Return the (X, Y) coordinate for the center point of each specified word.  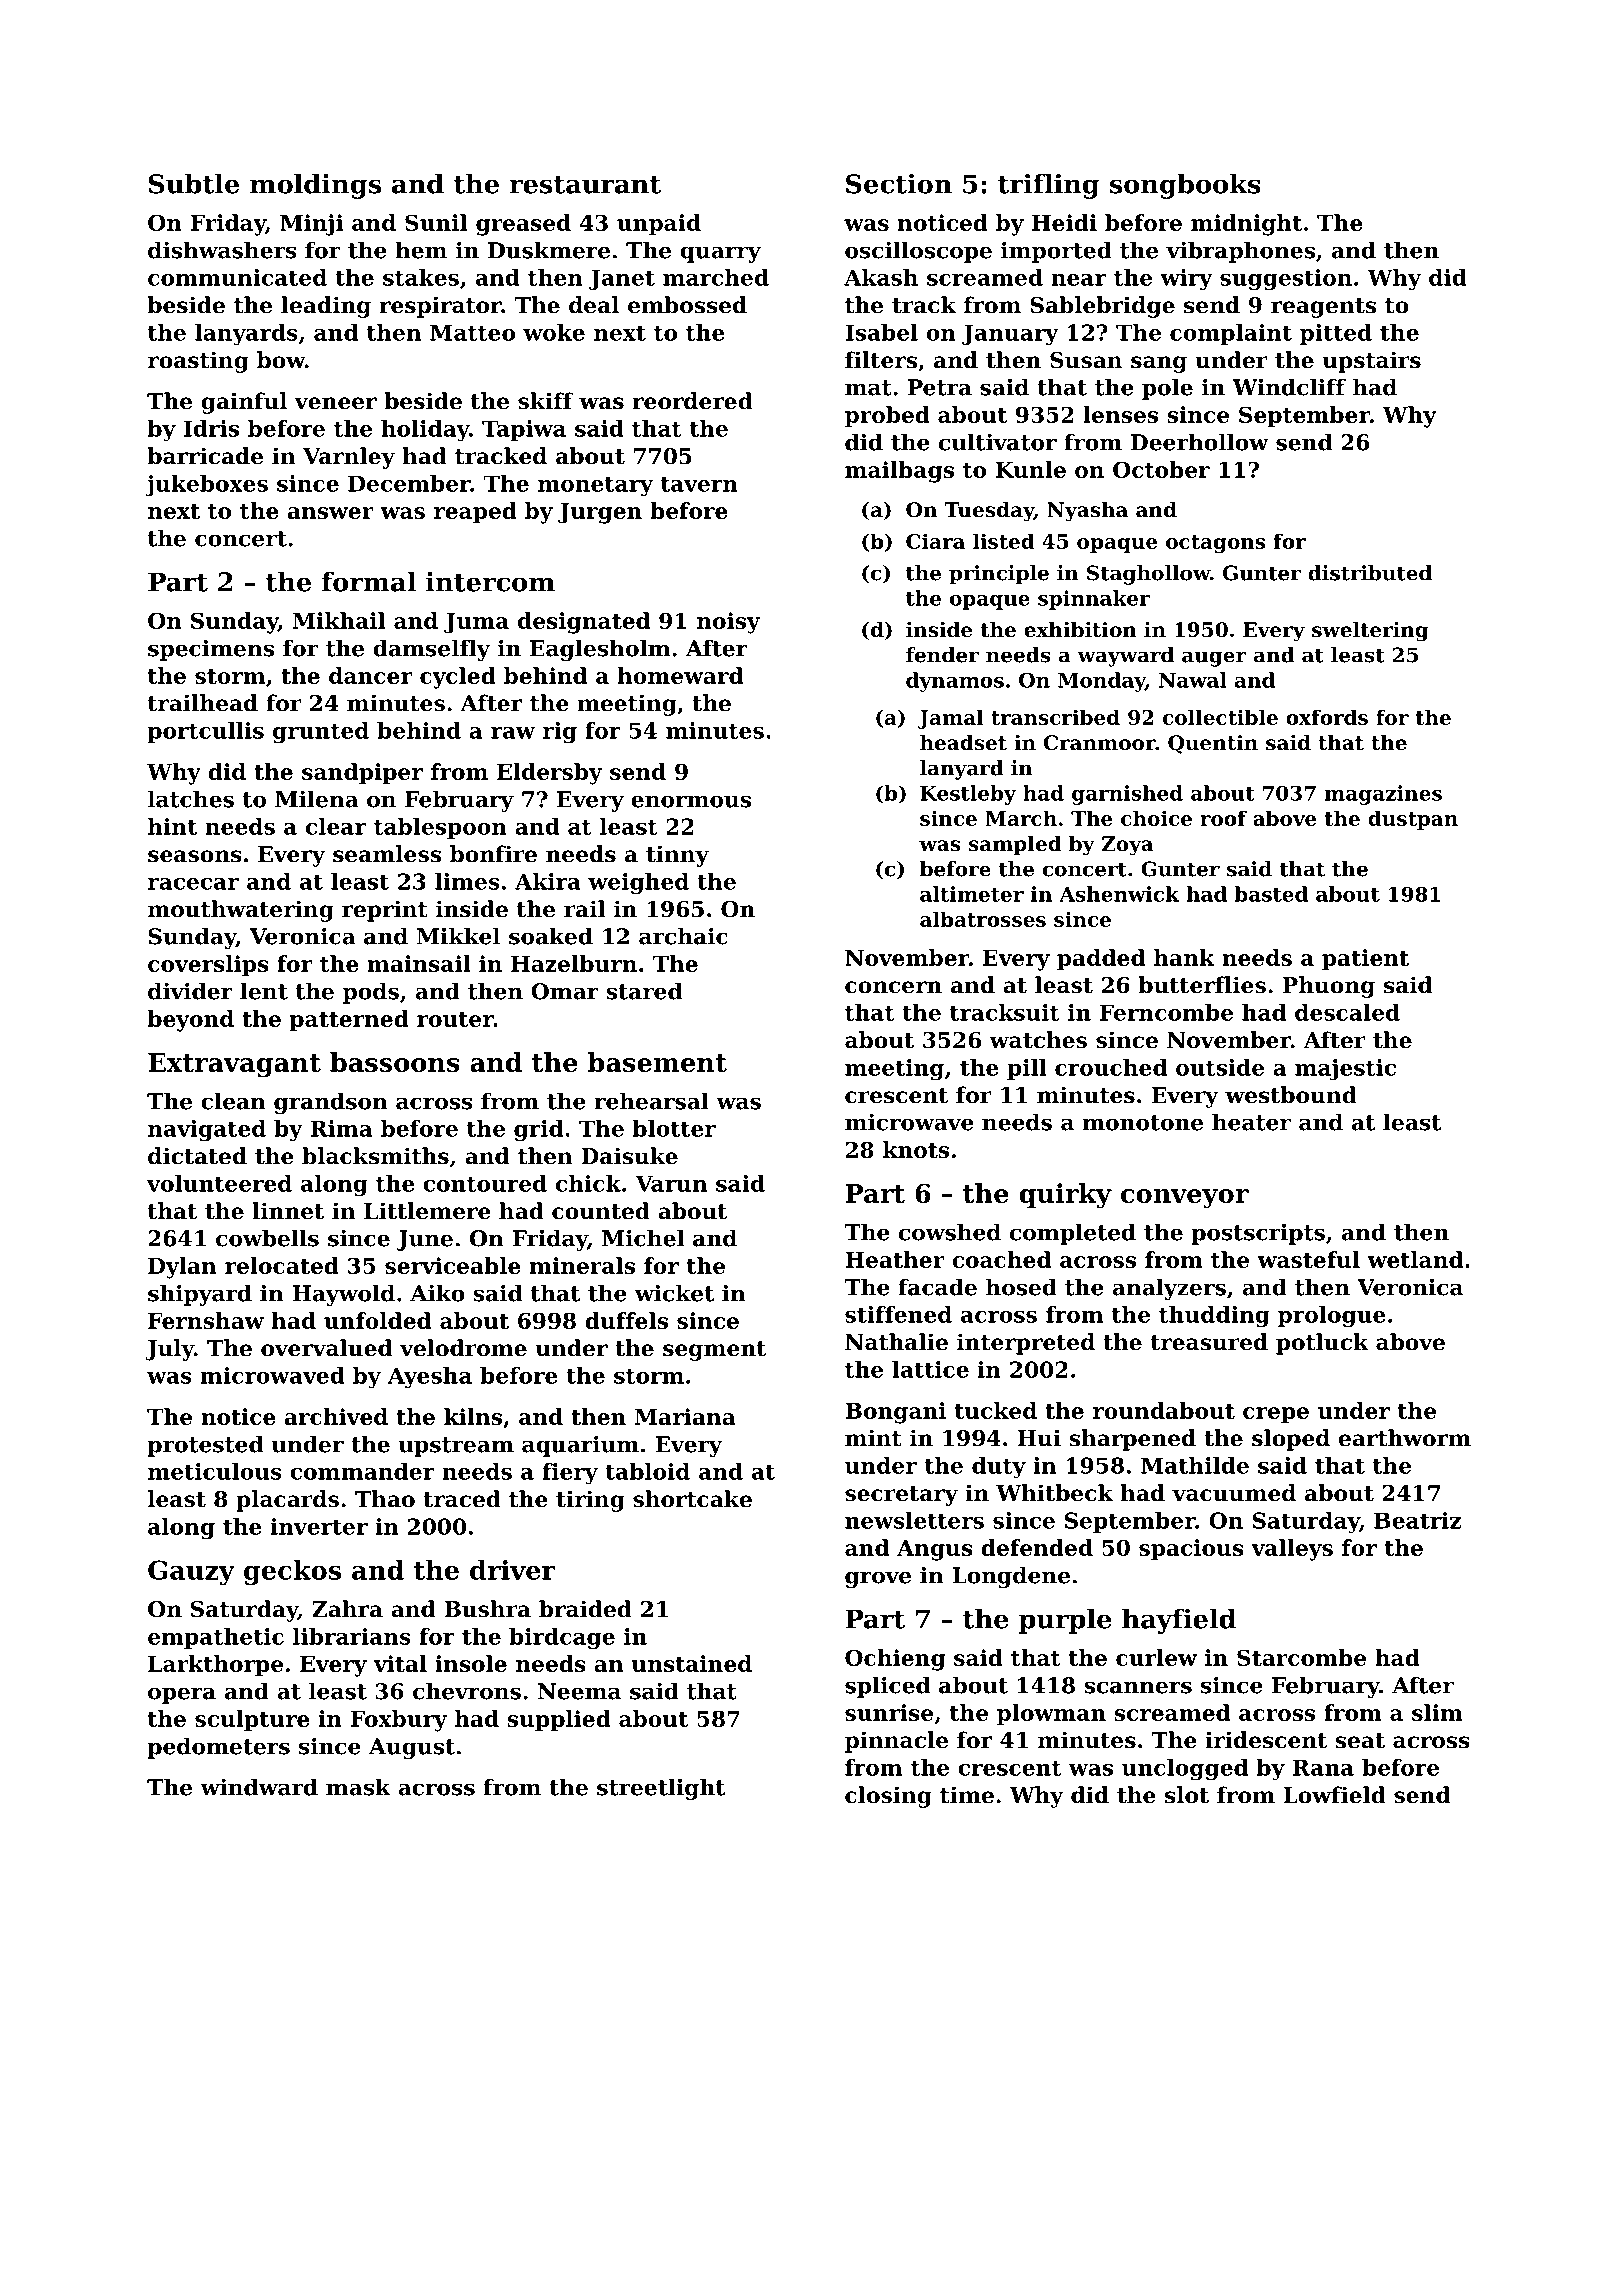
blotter (674, 1128)
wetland (1415, 1259)
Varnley (349, 458)
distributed (1370, 573)
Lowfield (1334, 1795)
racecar (193, 884)
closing (888, 1797)
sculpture (252, 1721)
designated (584, 623)
